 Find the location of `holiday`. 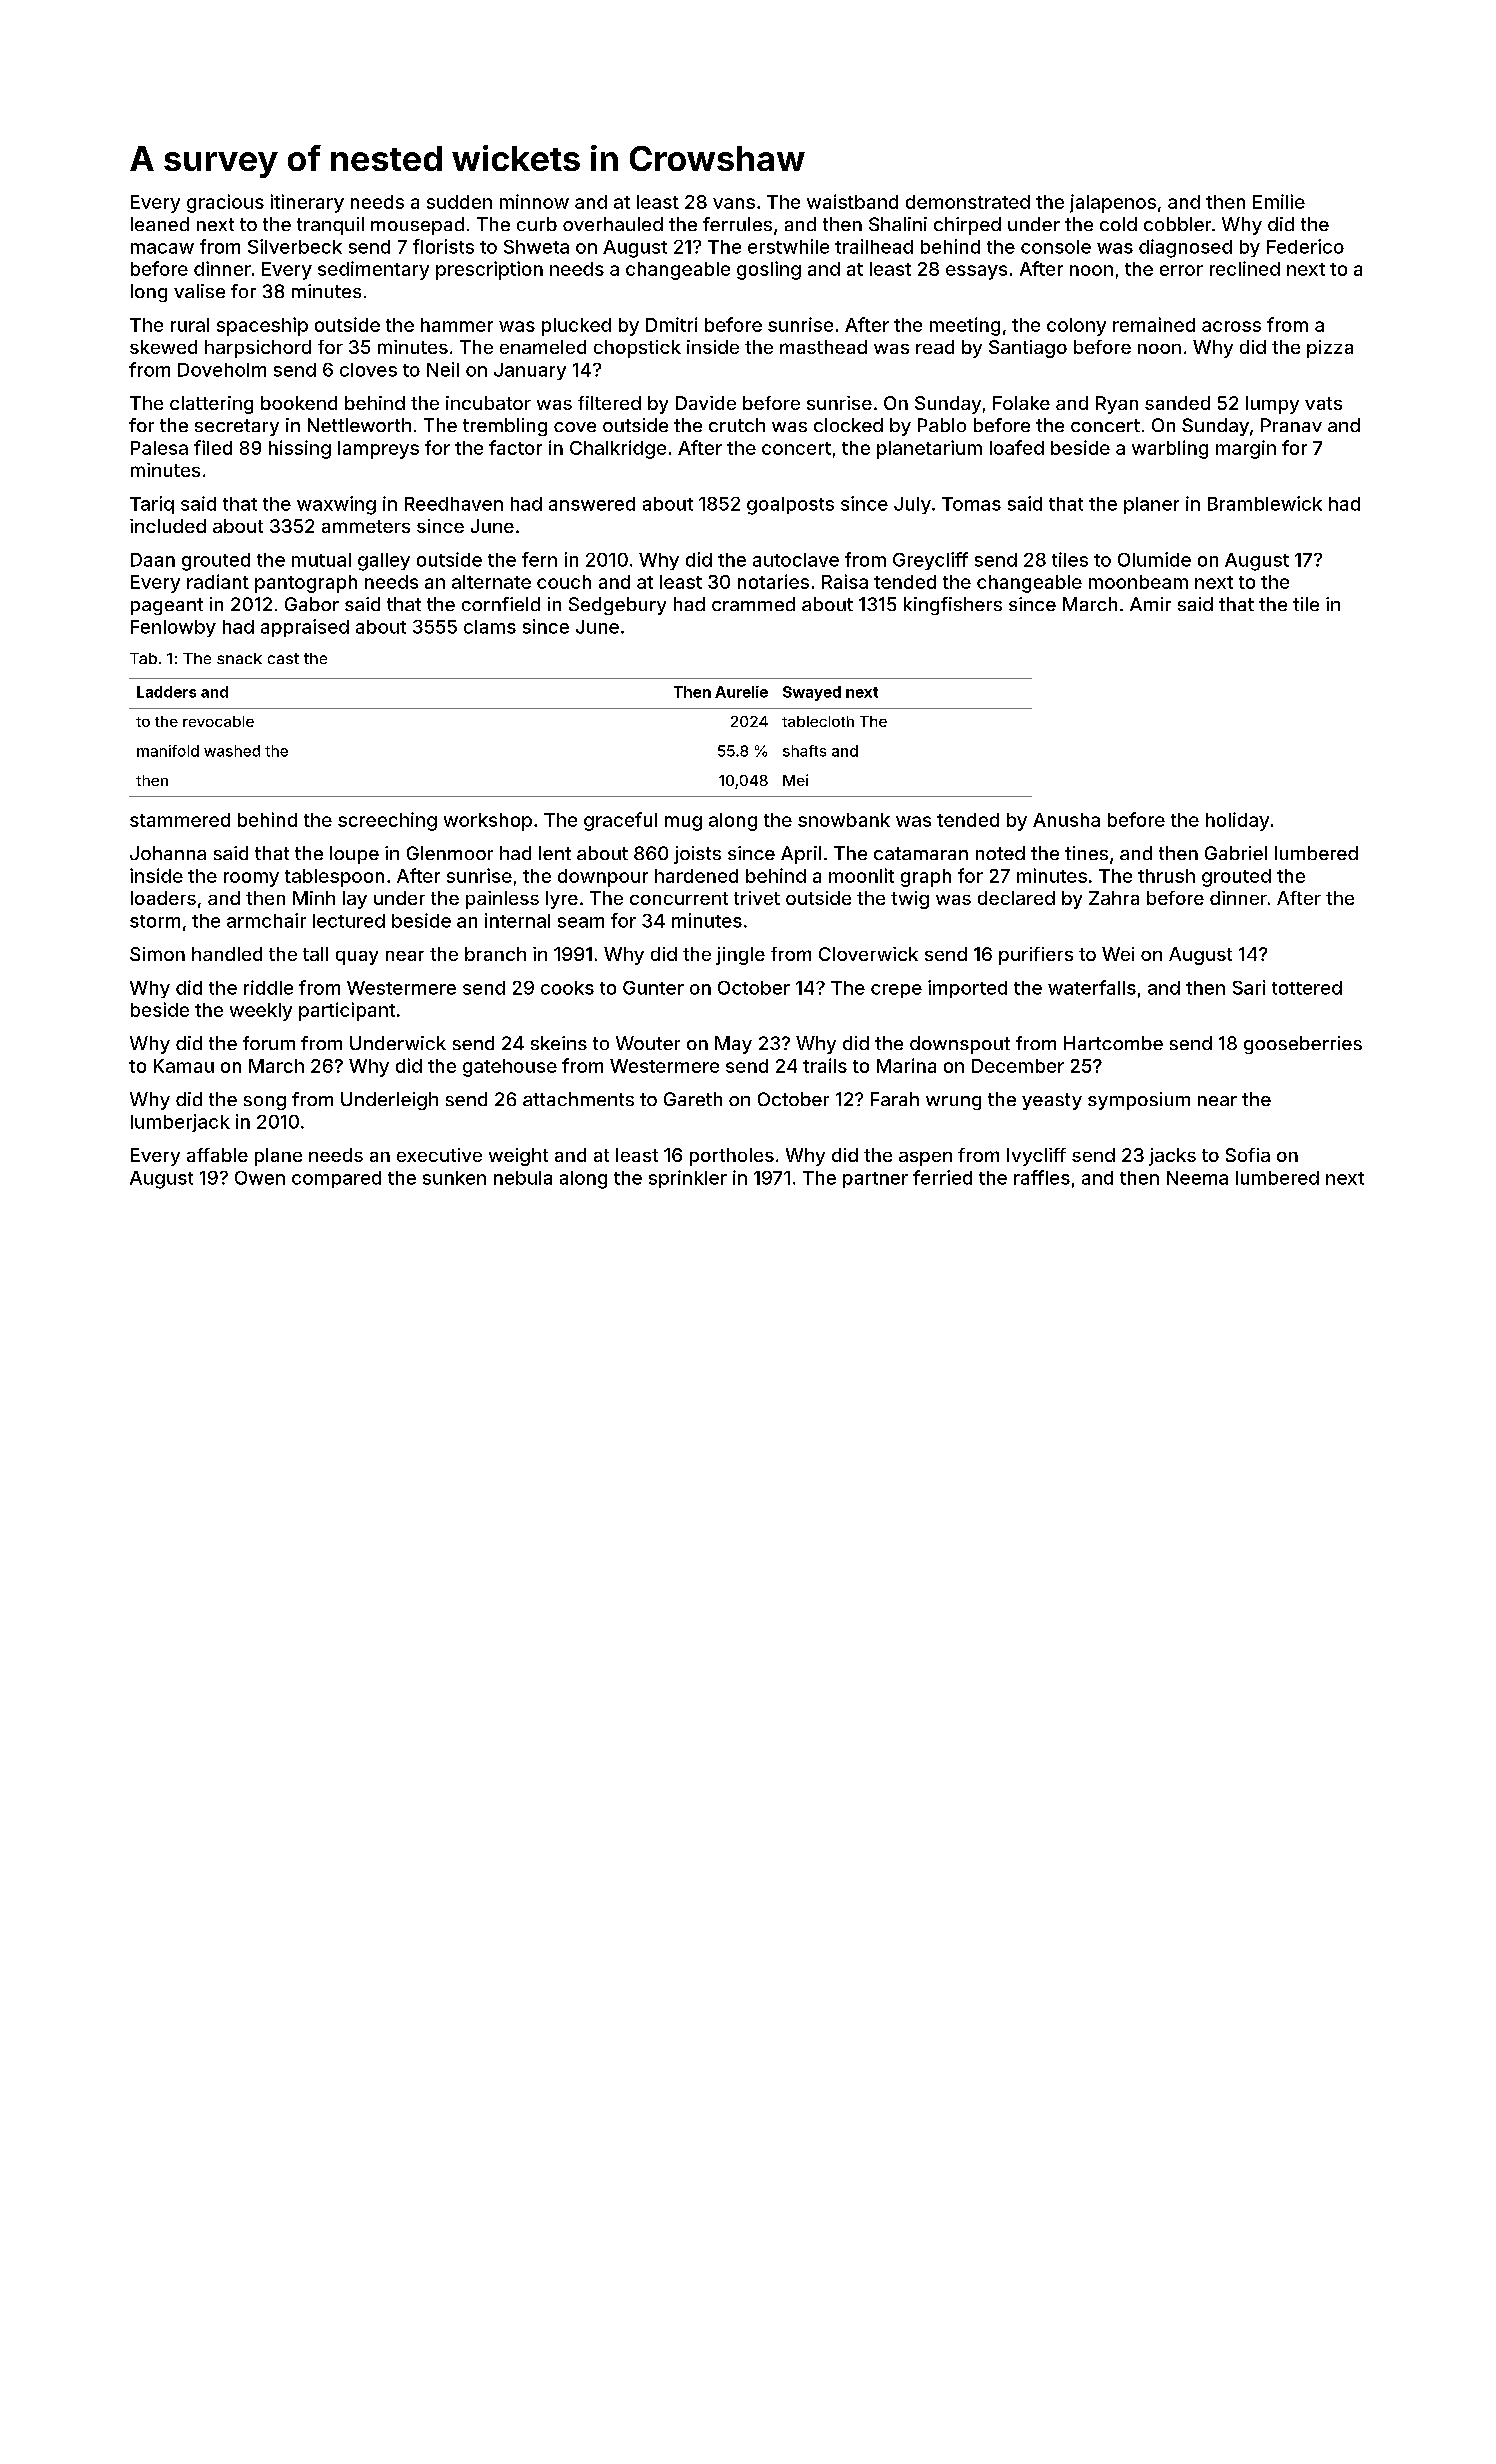

holiday is located at coordinates (1237, 821).
